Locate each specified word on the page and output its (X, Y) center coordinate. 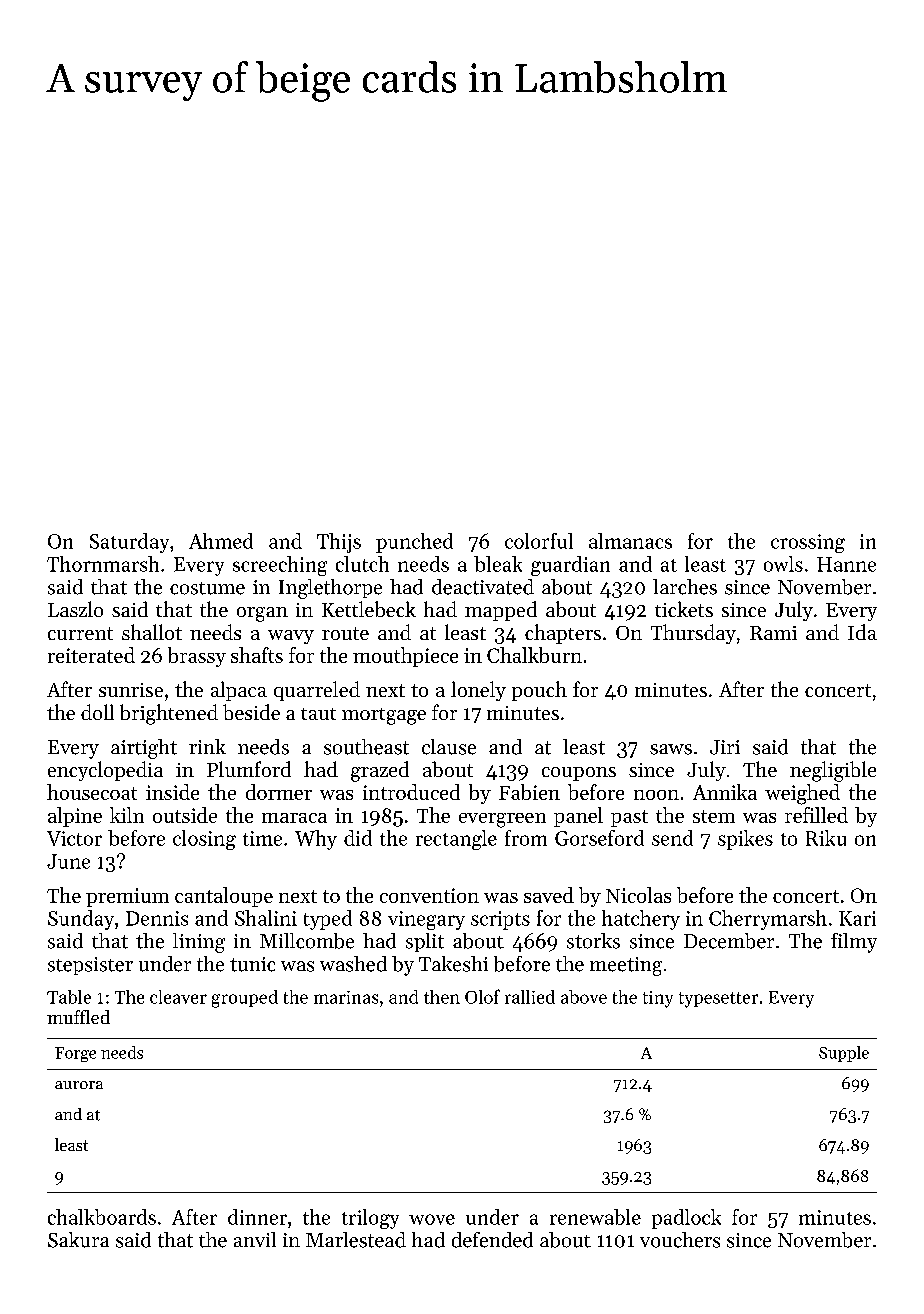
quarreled (317, 691)
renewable (595, 1217)
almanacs (630, 541)
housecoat (92, 792)
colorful (539, 541)
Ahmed (221, 541)
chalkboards (102, 1217)
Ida (862, 632)
